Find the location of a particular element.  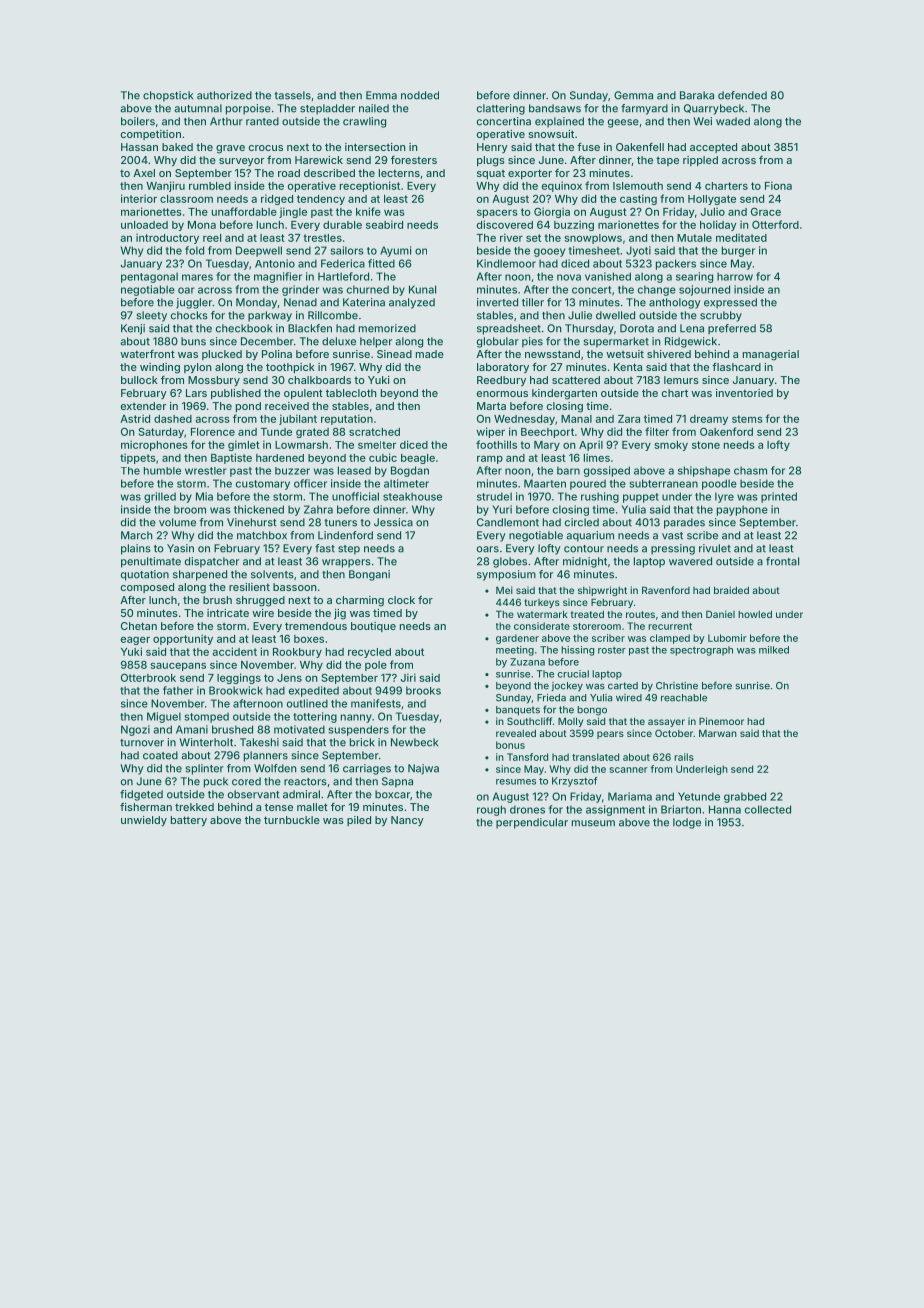

coated is located at coordinates (160, 755).
